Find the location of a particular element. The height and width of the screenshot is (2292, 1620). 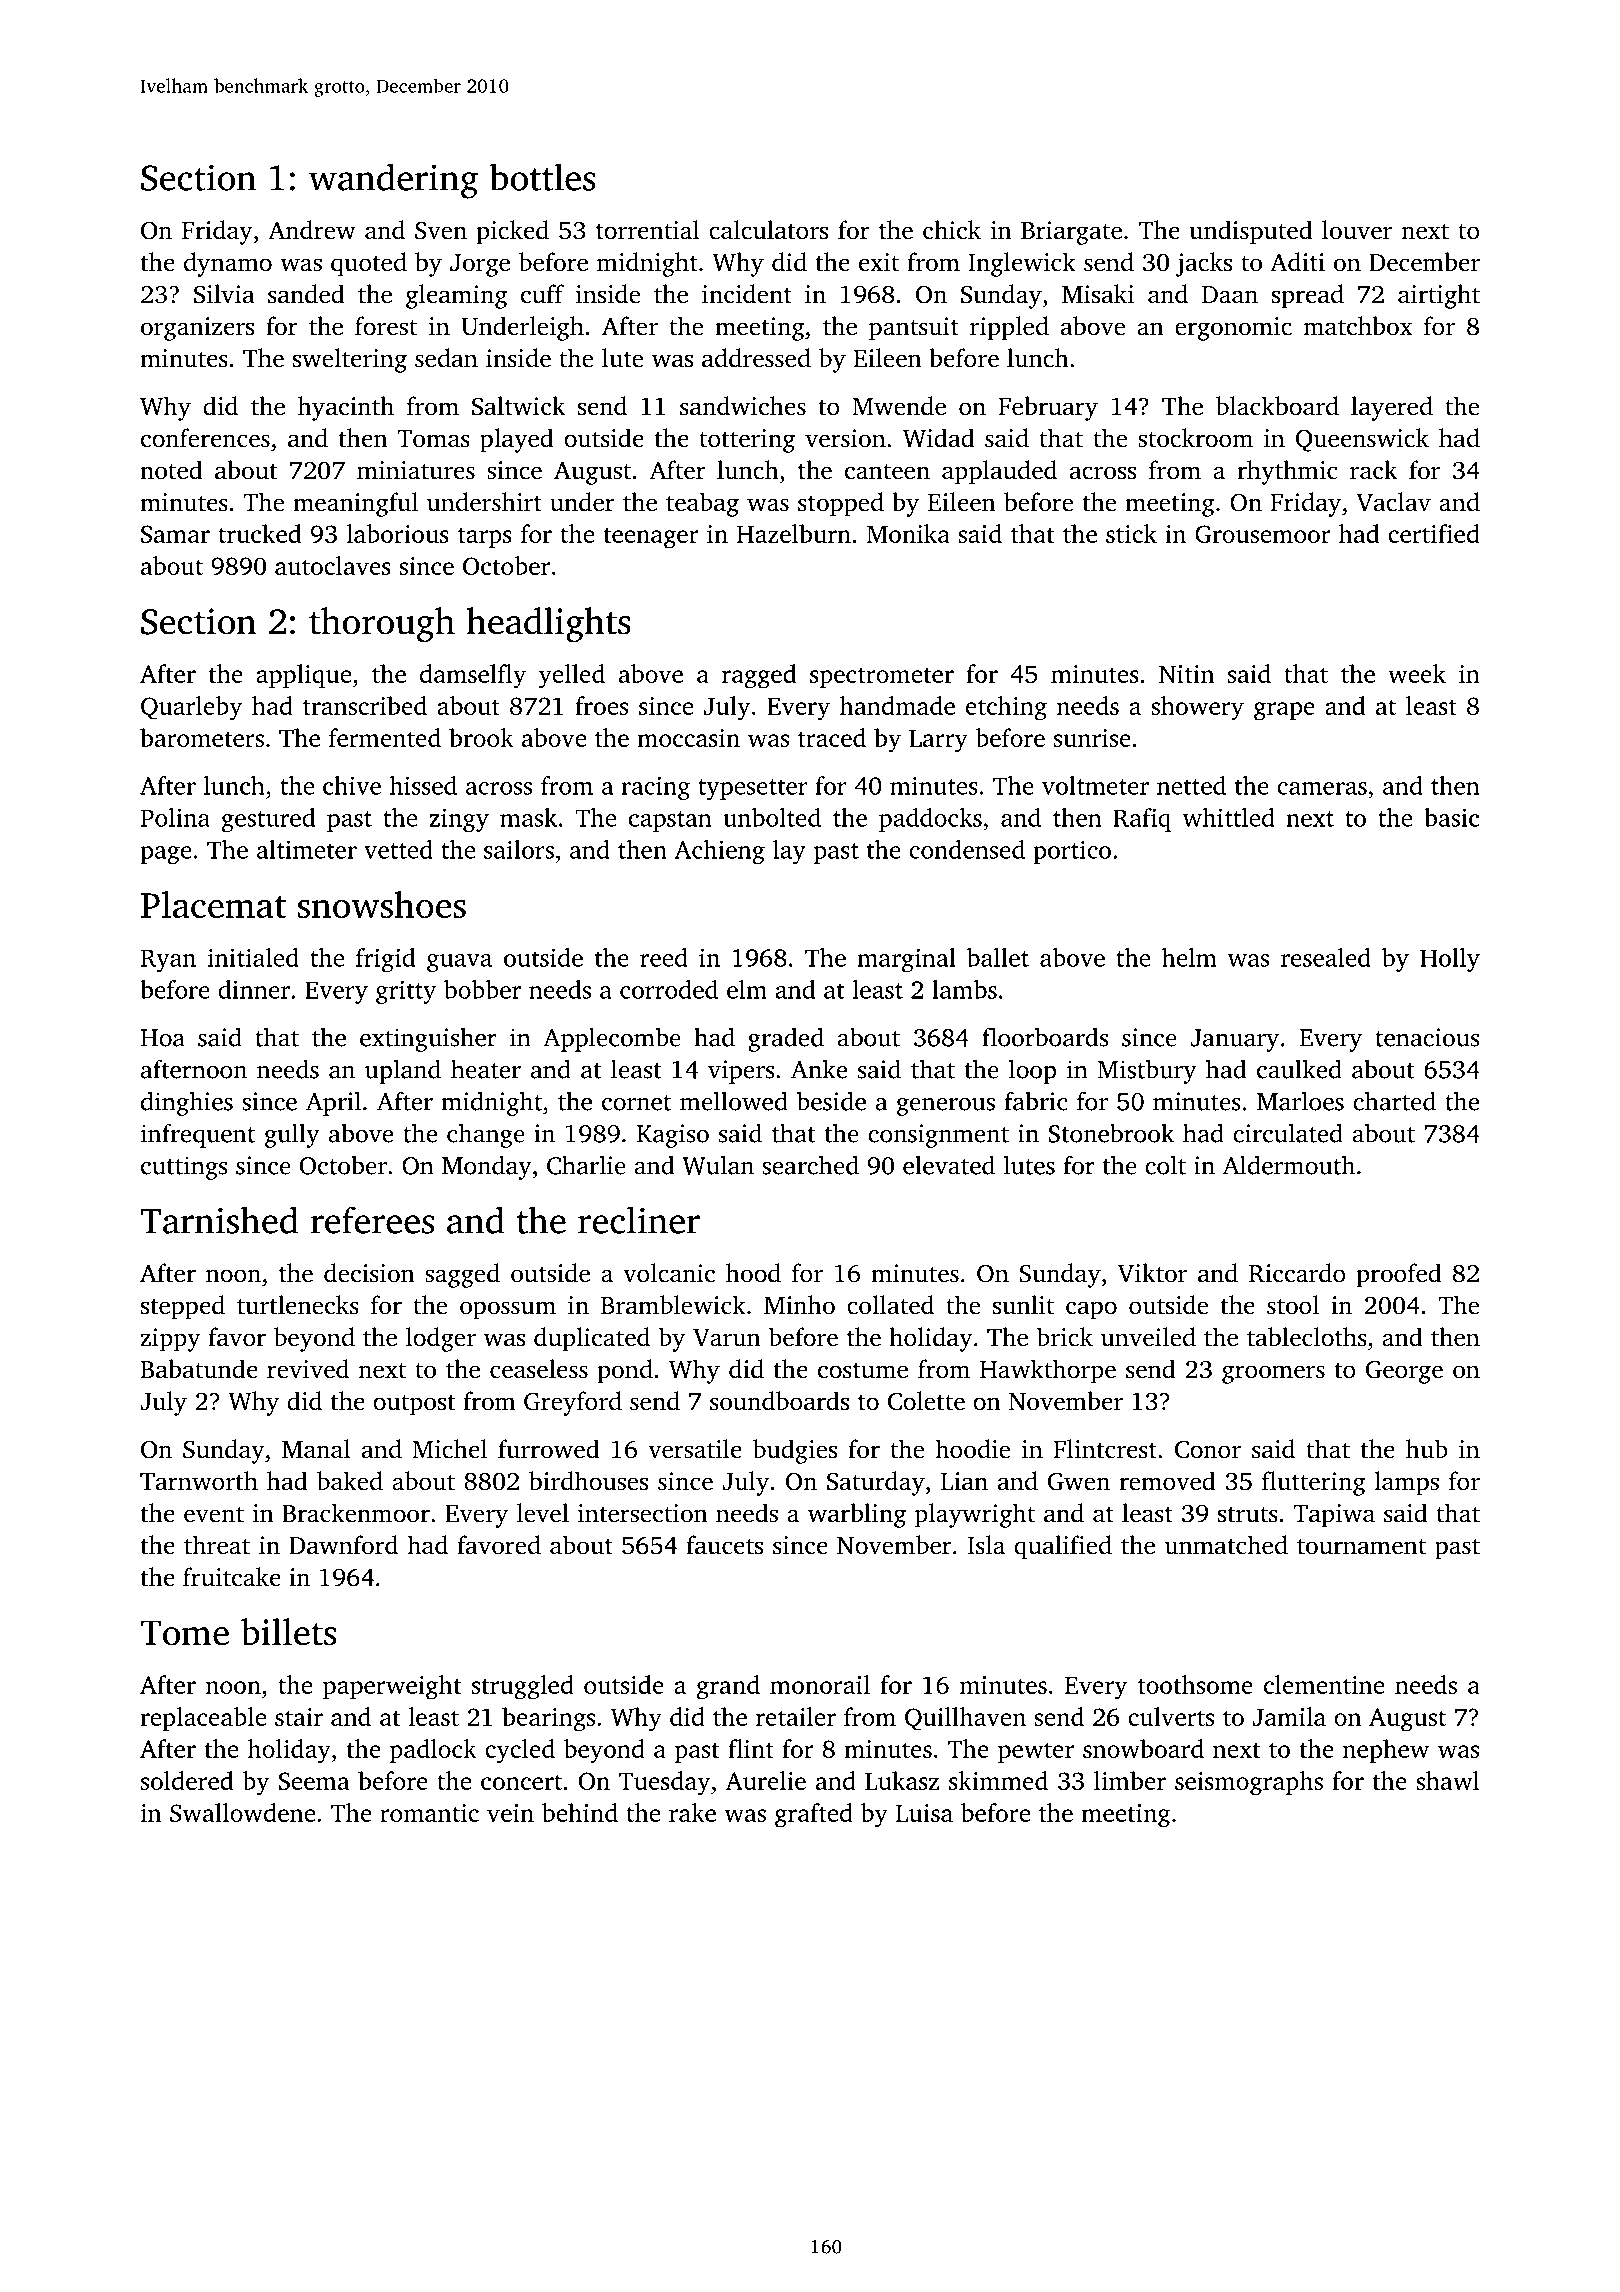

Seema is located at coordinates (314, 1781).
